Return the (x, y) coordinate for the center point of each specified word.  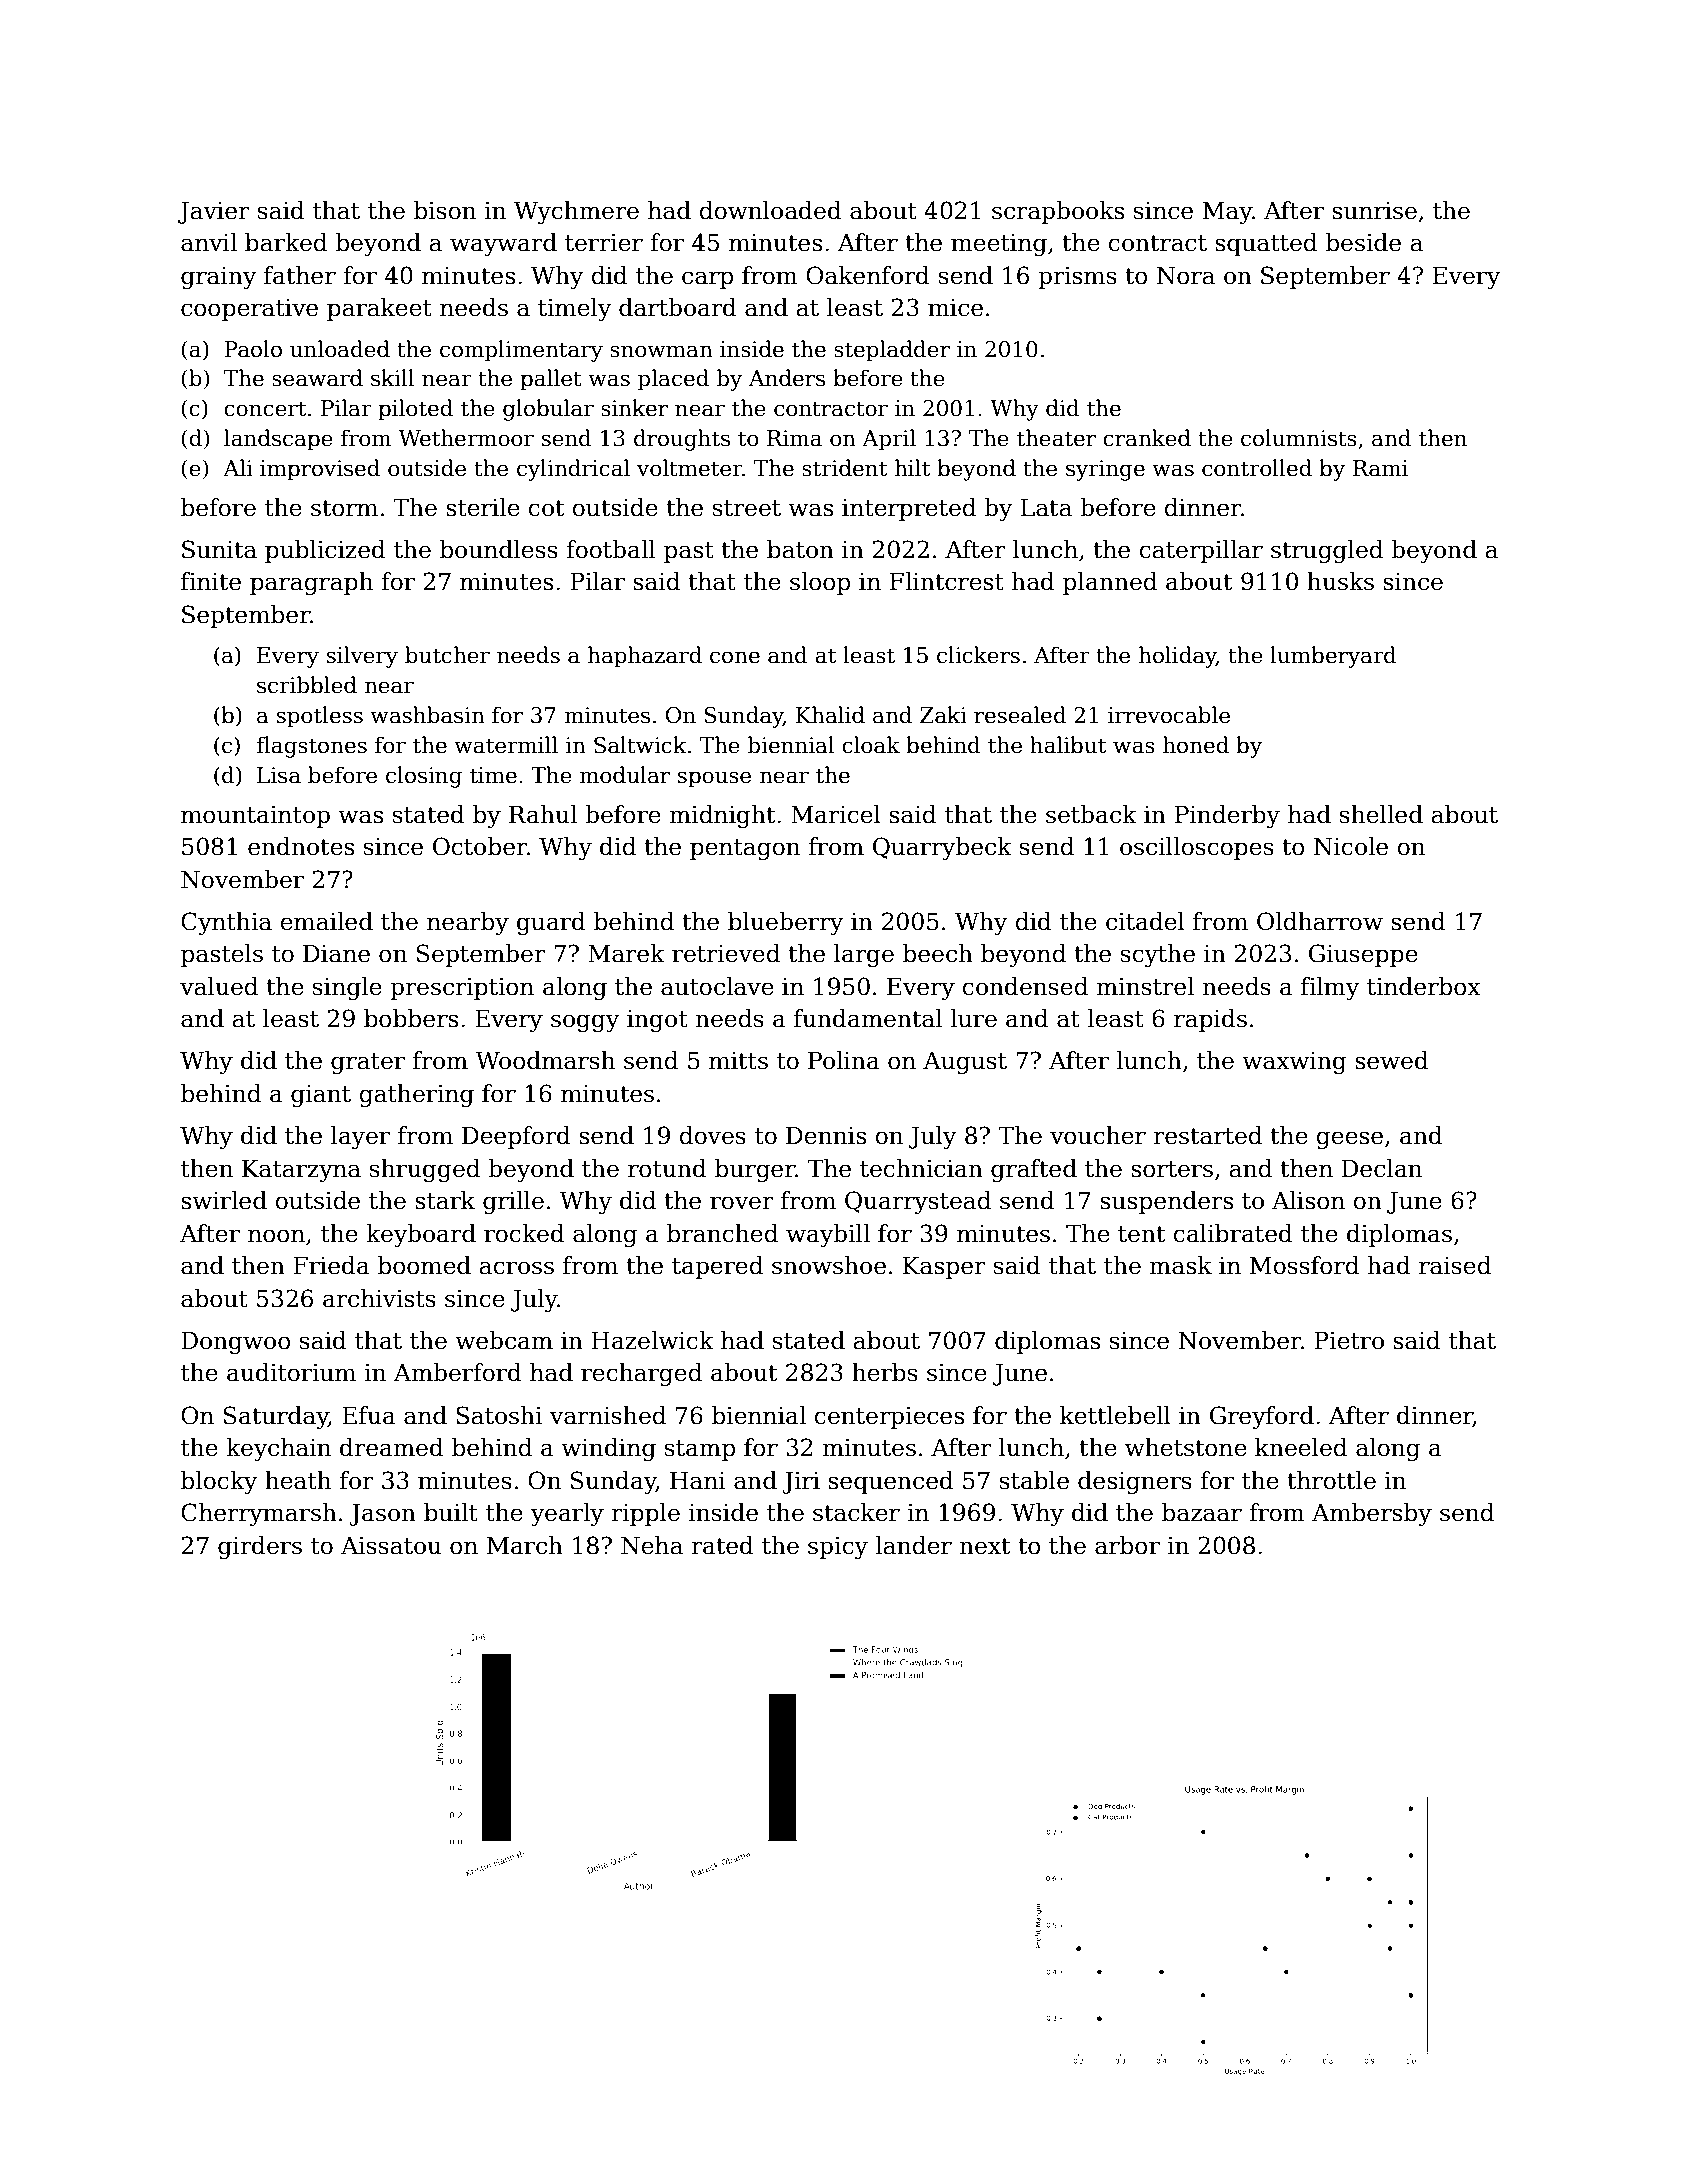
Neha (652, 1545)
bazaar (1202, 1512)
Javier (214, 213)
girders (260, 1547)
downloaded (771, 210)
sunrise (1374, 211)
